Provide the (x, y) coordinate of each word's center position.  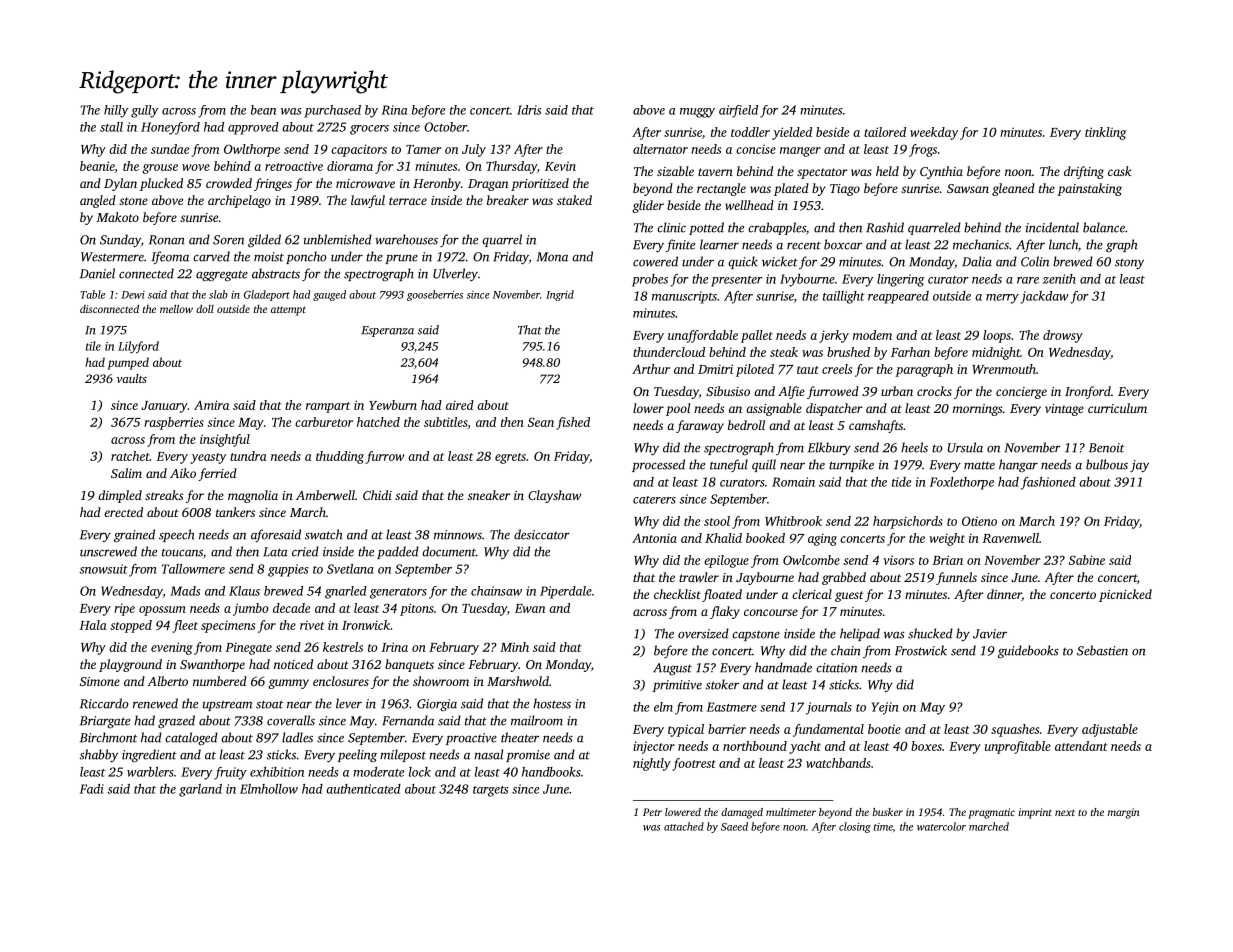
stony (1129, 263)
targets (490, 791)
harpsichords (908, 522)
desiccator (542, 534)
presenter (737, 281)
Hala (93, 625)
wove (196, 167)
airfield (738, 111)
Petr (652, 812)
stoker (722, 684)
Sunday (120, 240)
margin (1123, 813)
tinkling (1105, 133)
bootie (884, 729)
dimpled (120, 496)
